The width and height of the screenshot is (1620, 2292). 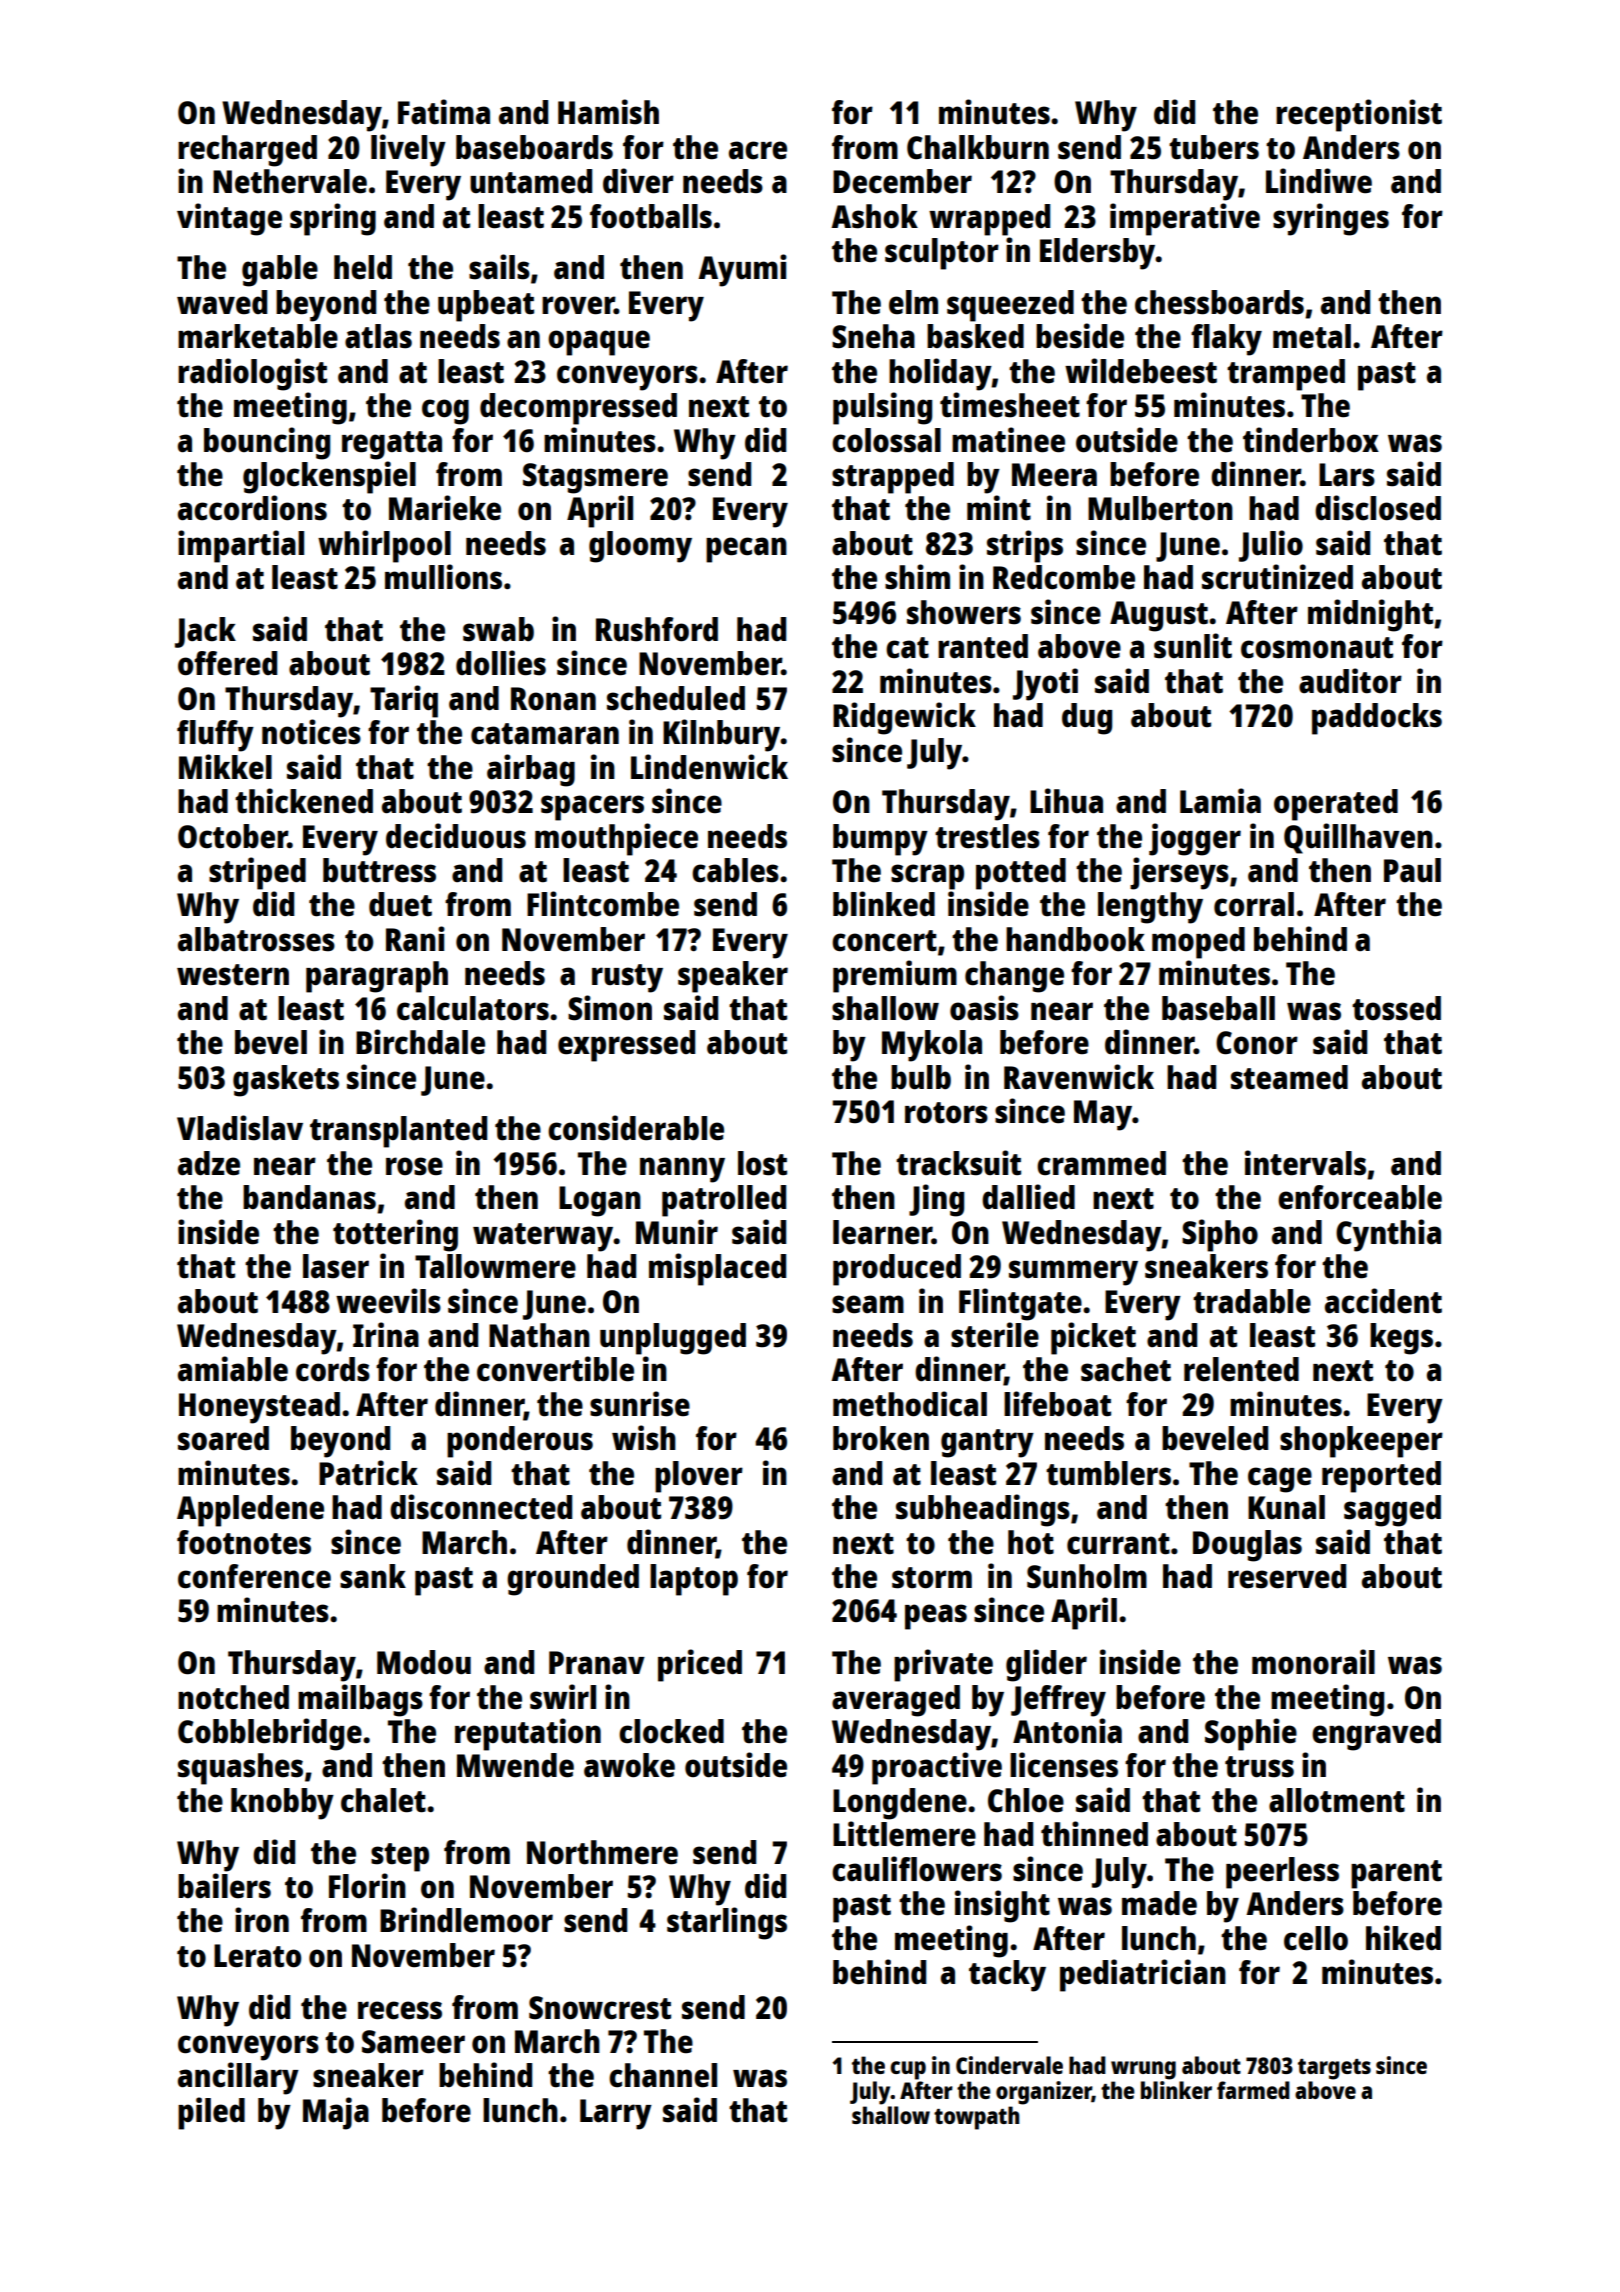 I want to click on adze, so click(x=209, y=1163).
